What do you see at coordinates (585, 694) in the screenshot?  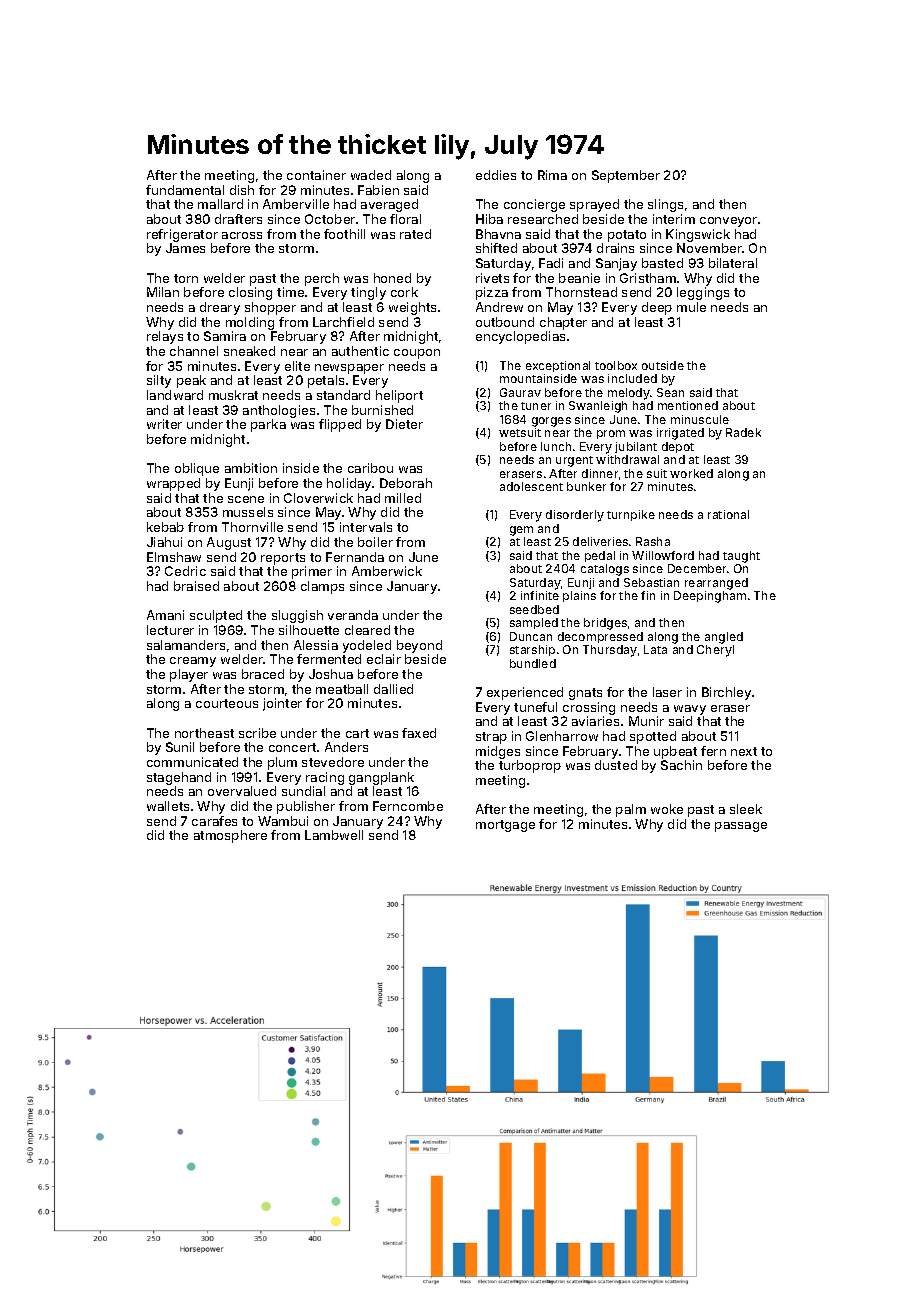 I see `gnats` at bounding box center [585, 694].
